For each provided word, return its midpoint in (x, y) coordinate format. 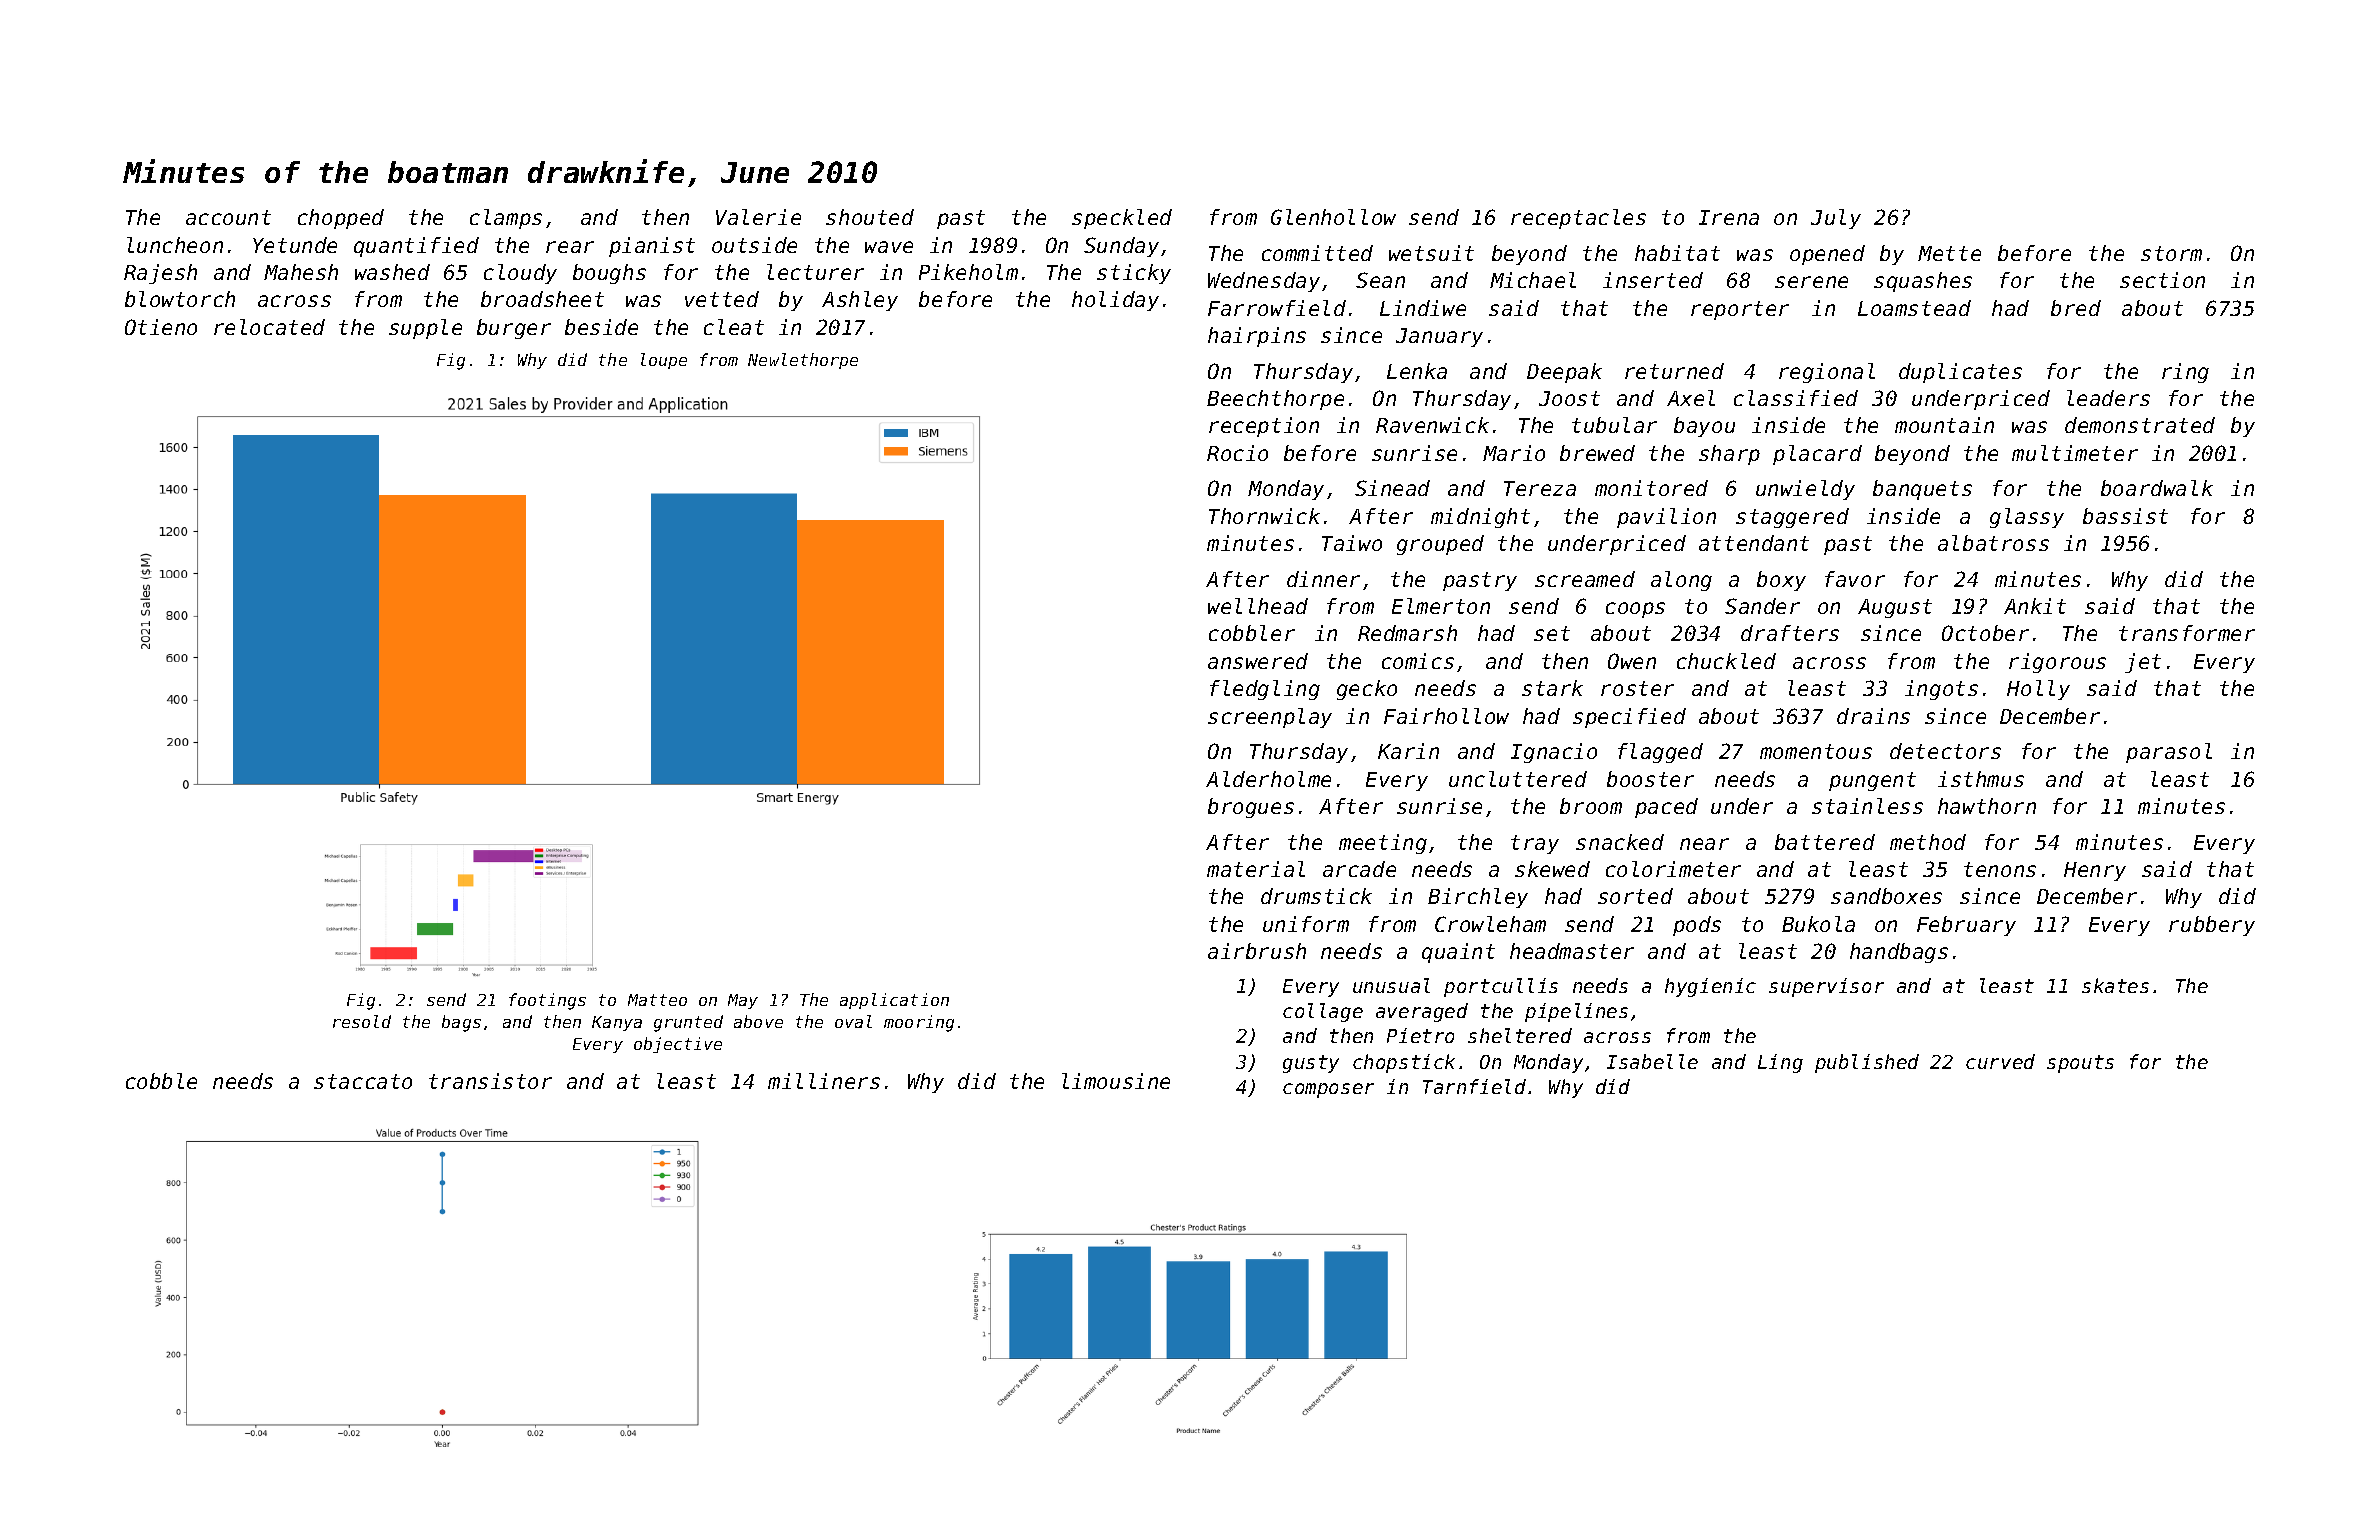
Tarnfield (1474, 1086)
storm (2171, 253)
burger (514, 329)
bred (2076, 308)
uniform (1306, 924)
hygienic (1710, 987)
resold (362, 1021)
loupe (664, 361)
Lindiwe (1423, 308)
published (1867, 1063)
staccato (363, 1081)
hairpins (1257, 337)
